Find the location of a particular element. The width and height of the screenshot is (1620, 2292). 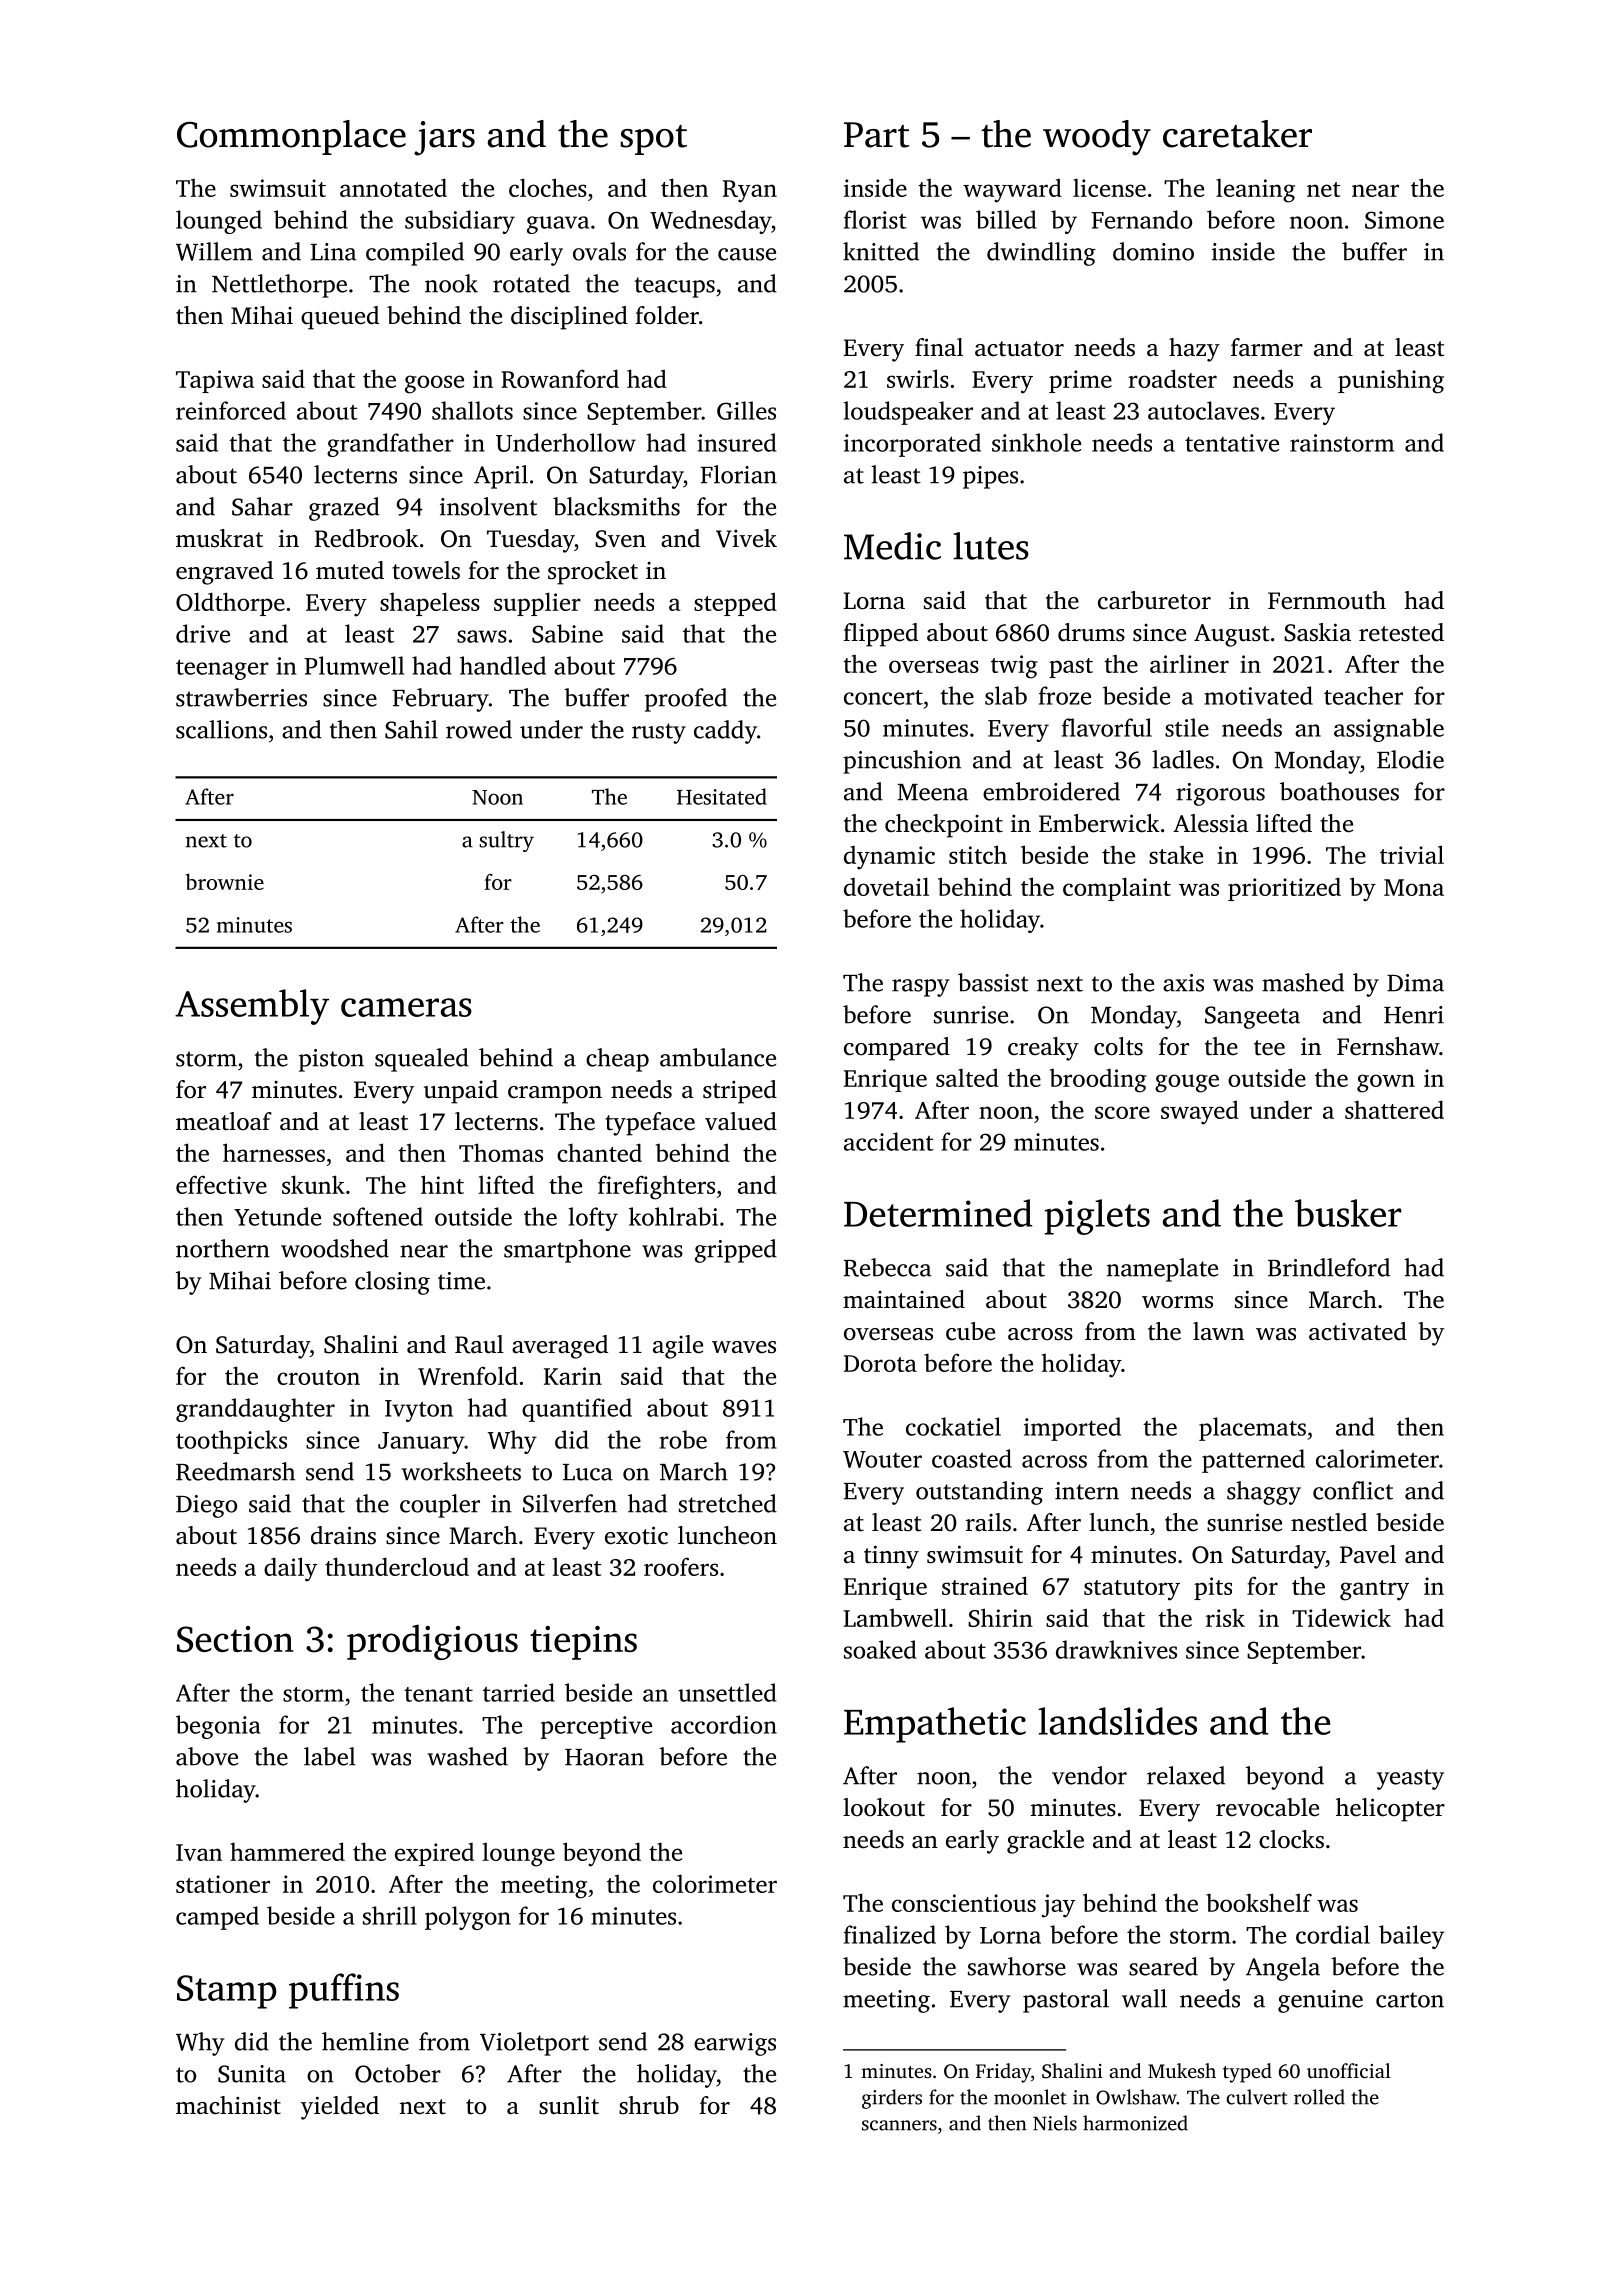

gripped is located at coordinates (736, 1251).
